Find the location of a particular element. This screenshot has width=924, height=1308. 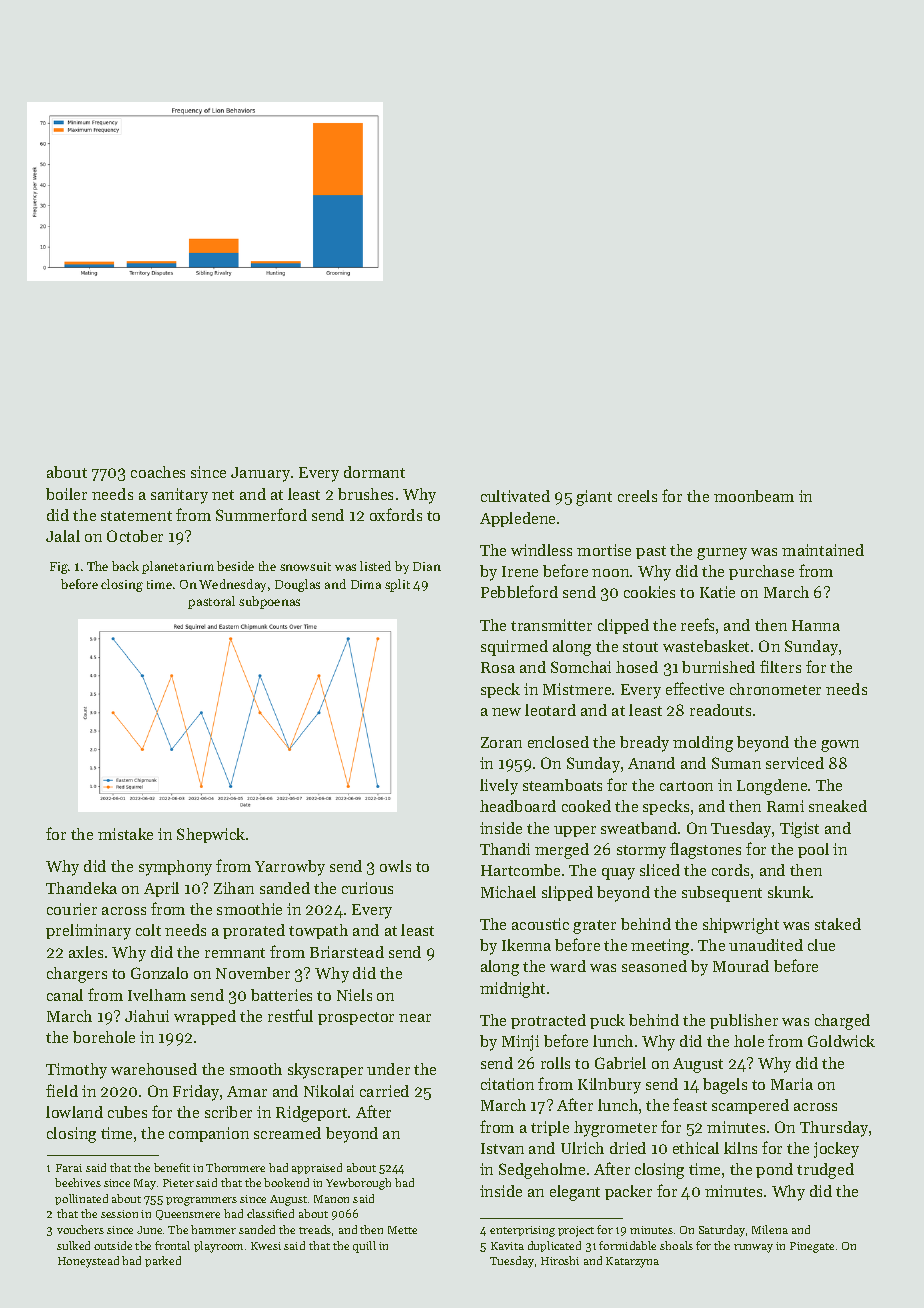

boiler is located at coordinates (66, 494).
